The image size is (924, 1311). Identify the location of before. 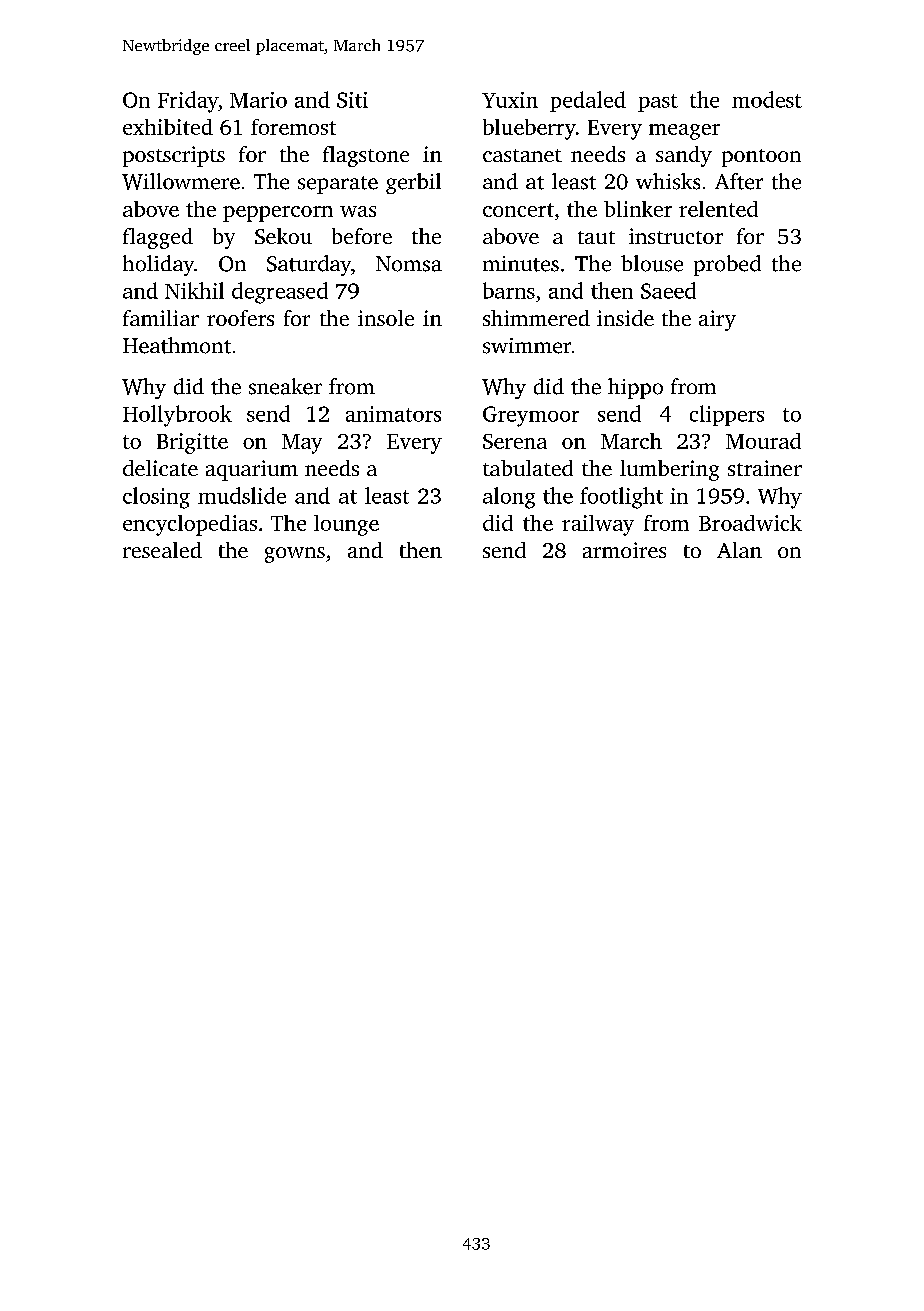
(362, 236).
